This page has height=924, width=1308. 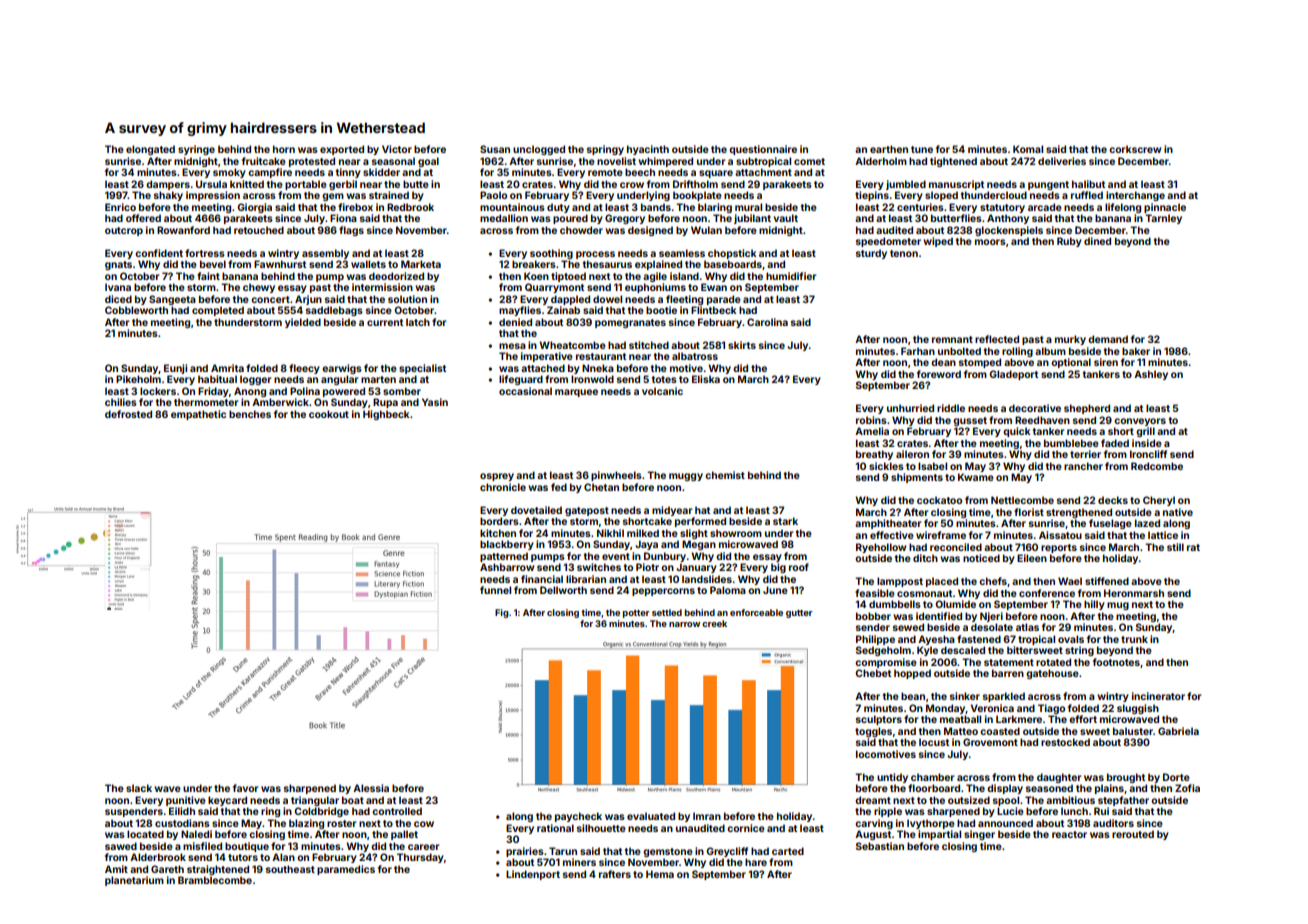 What do you see at coordinates (1163, 219) in the page?
I see `Tarnley` at bounding box center [1163, 219].
